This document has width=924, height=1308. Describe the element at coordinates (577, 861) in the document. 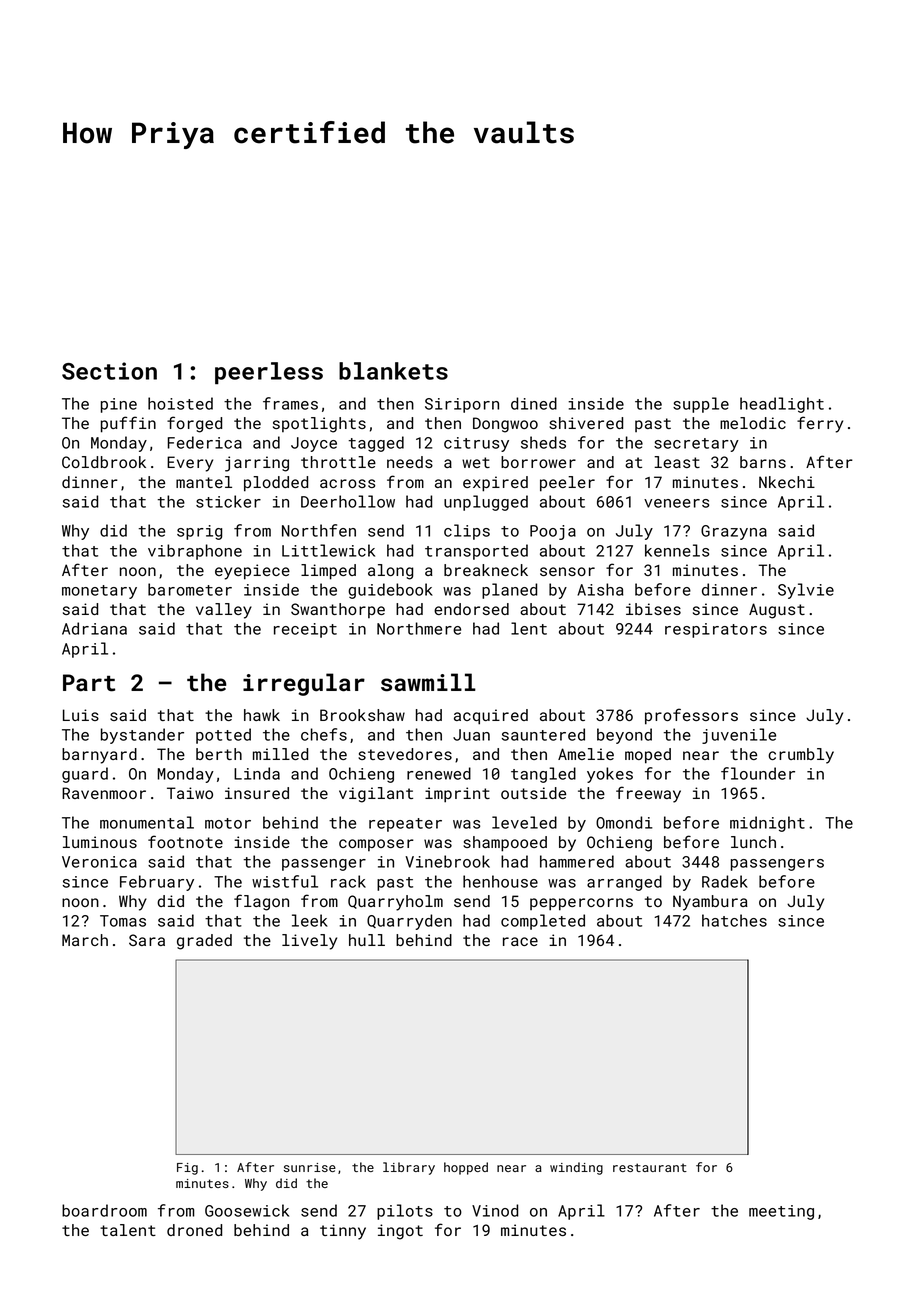

I see `hammered` at that location.
